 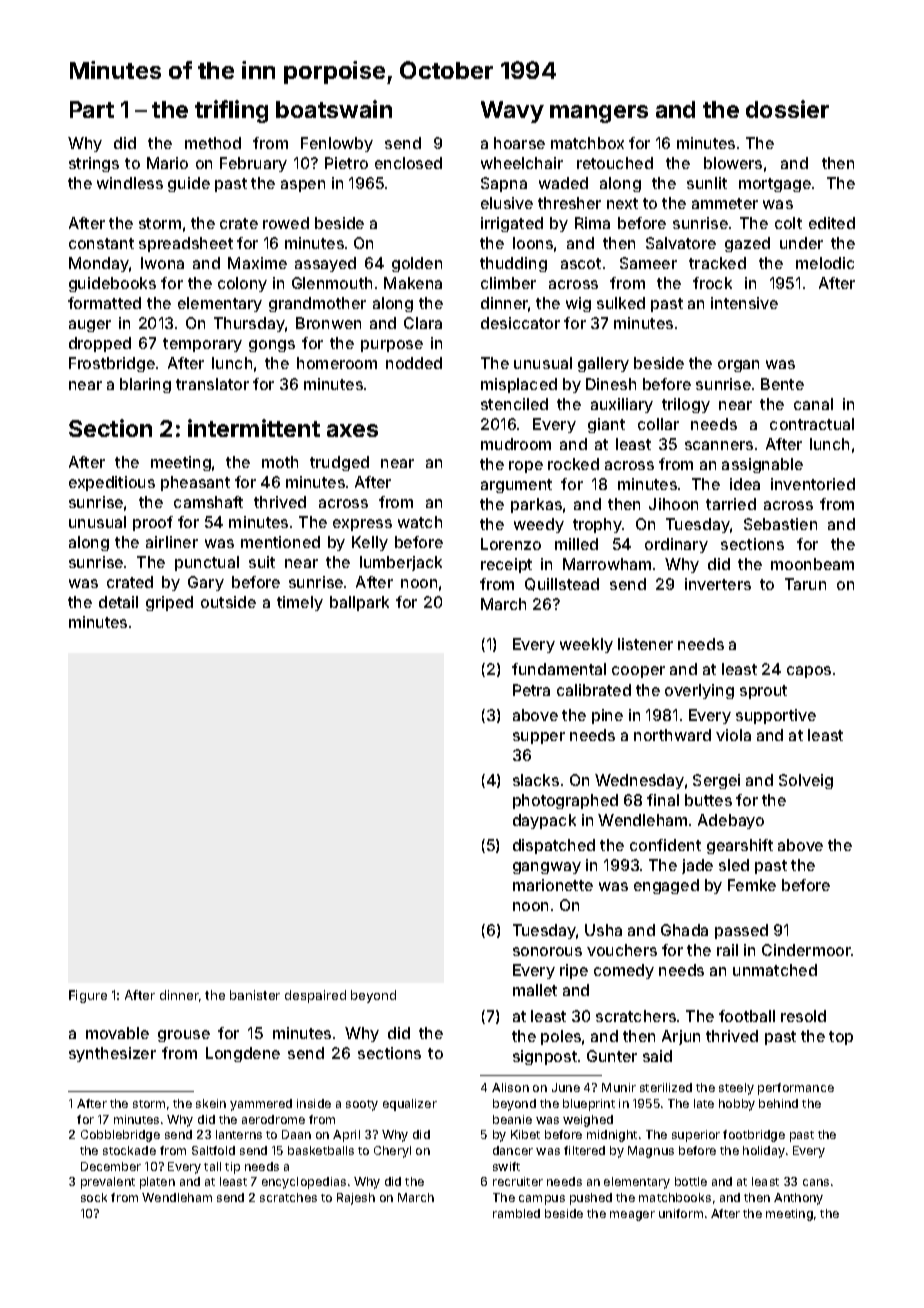 I want to click on Cindermoor, so click(x=807, y=950).
